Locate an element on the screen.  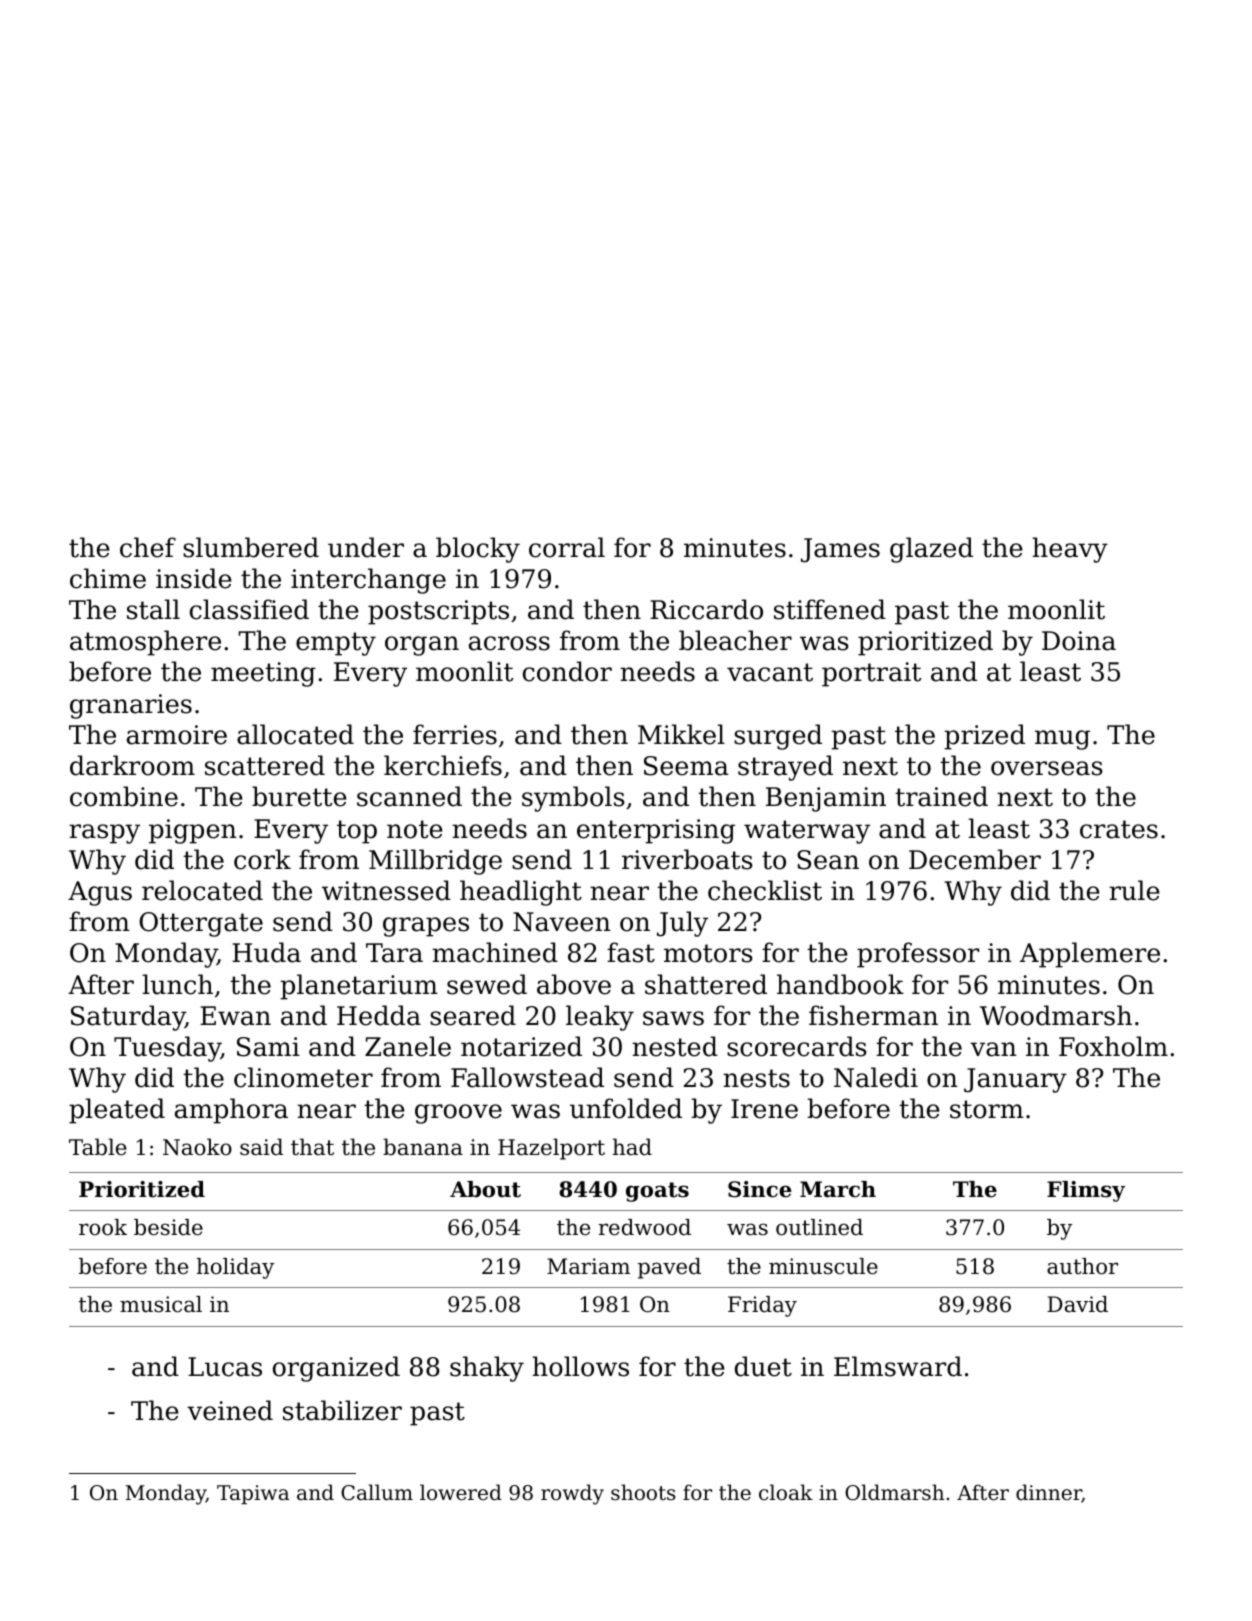
James is located at coordinates (840, 550).
